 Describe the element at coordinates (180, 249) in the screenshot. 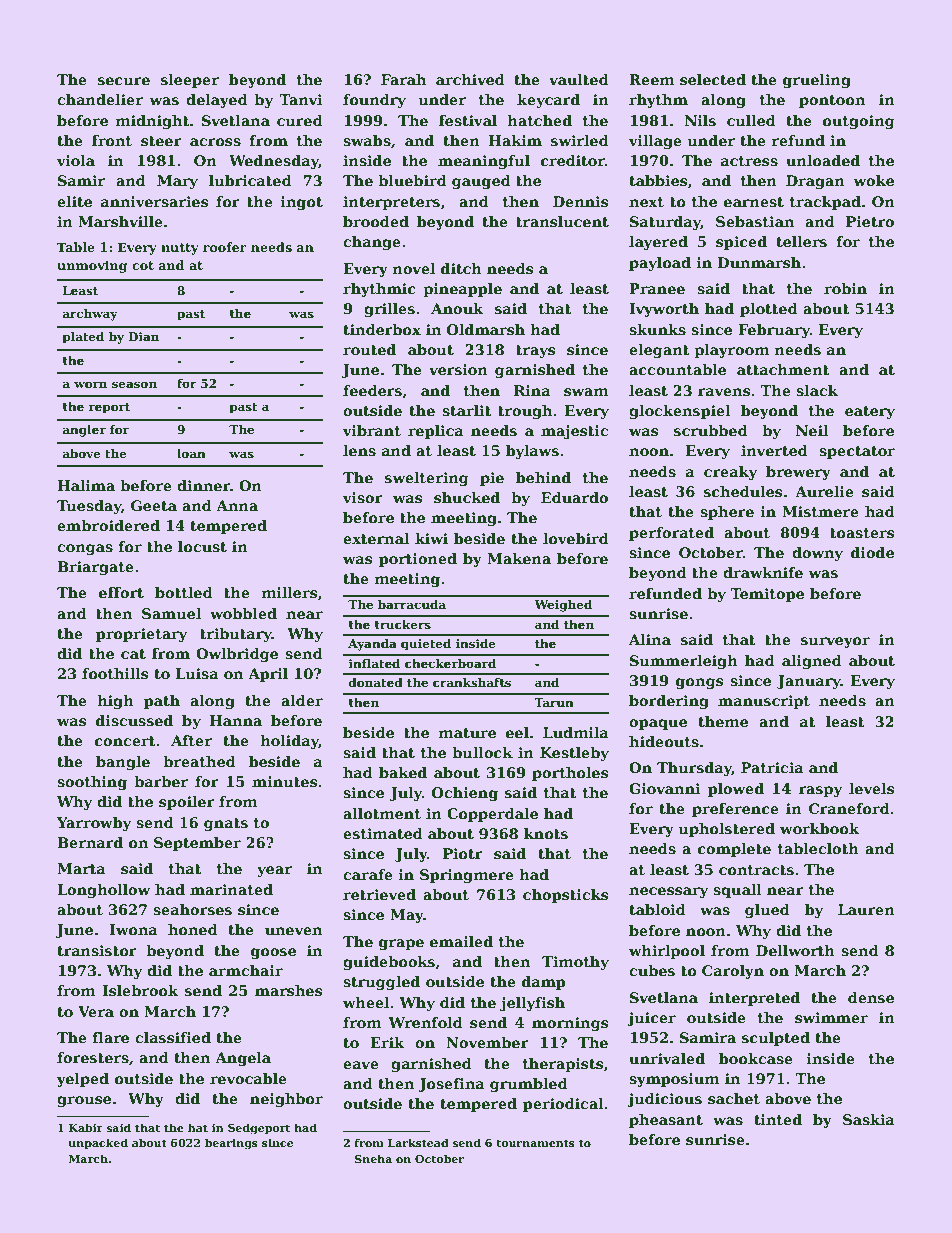

I see `nutty` at that location.
